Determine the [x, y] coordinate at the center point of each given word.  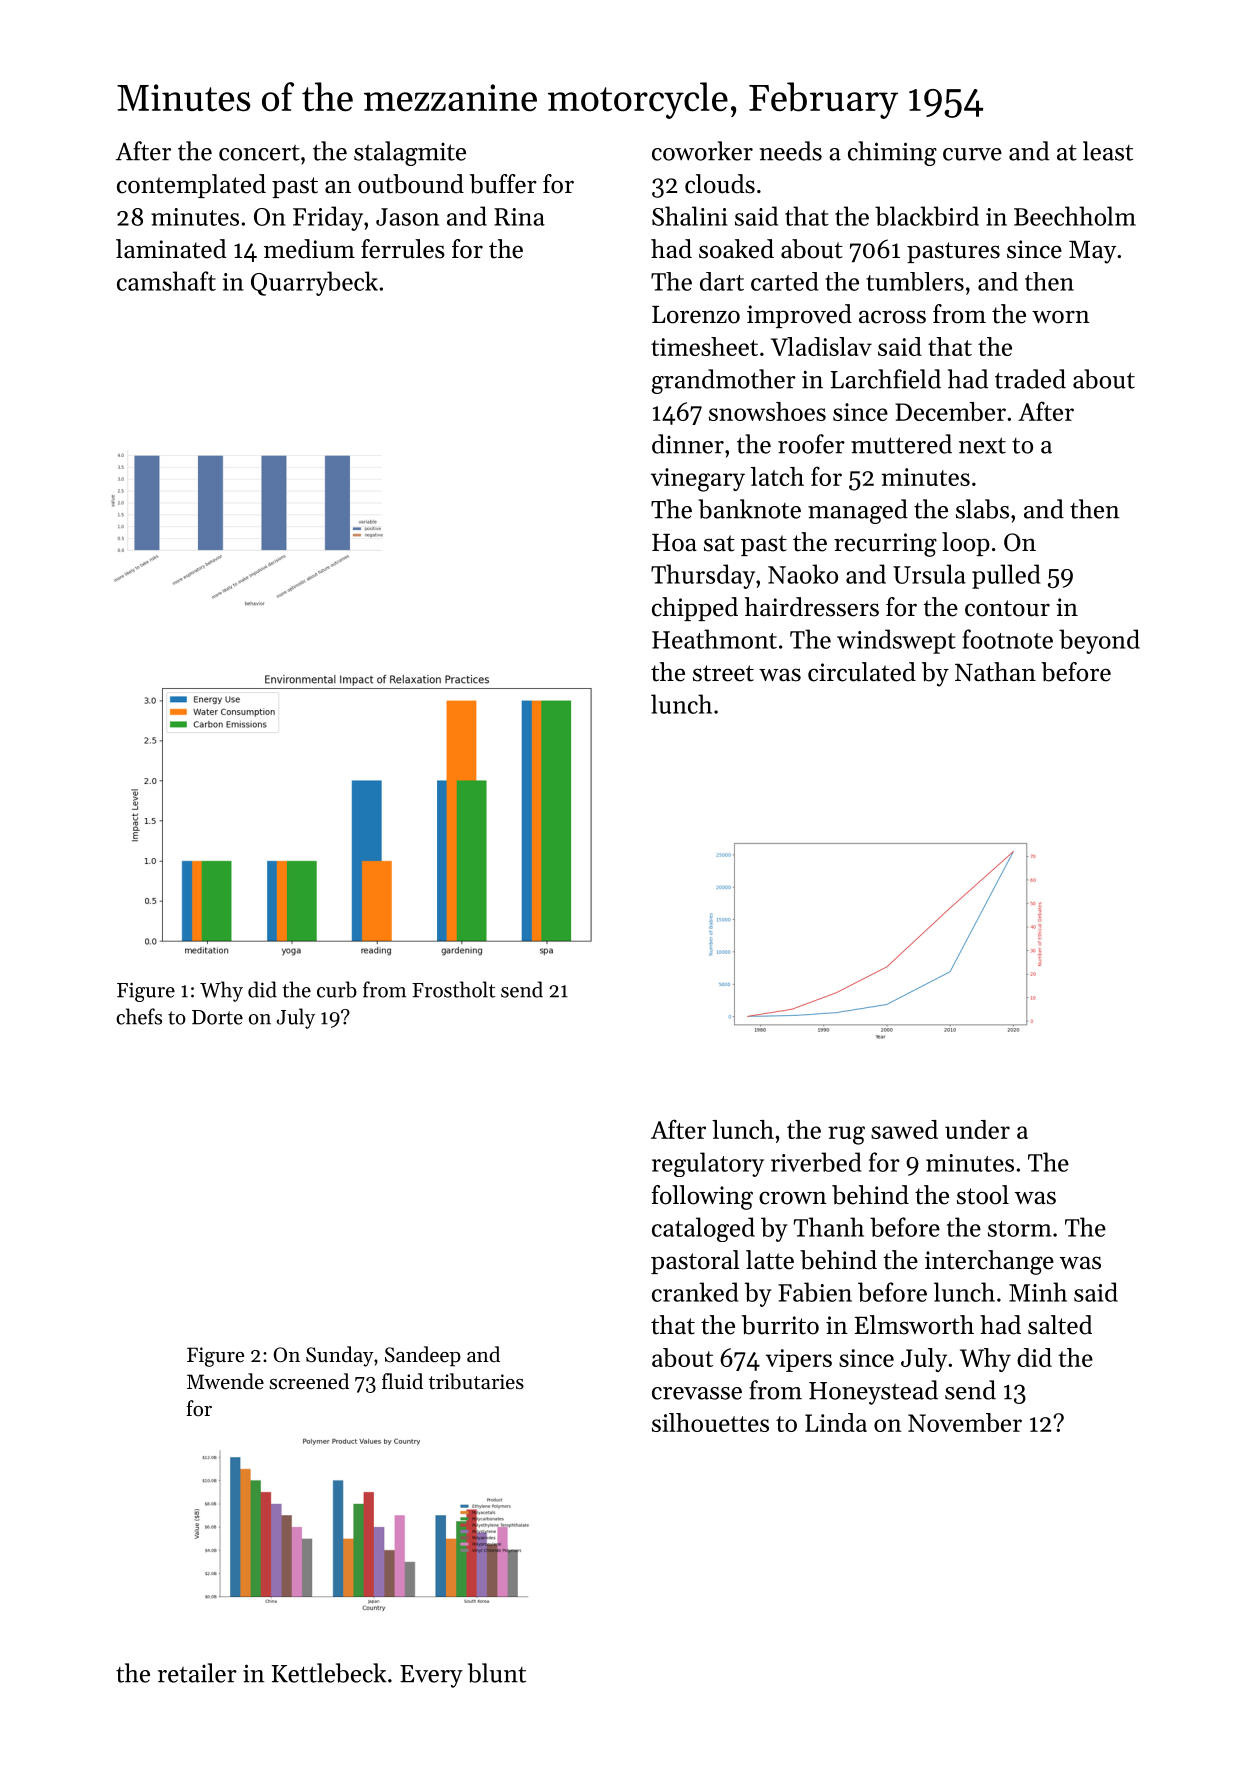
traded [1030, 379]
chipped [695, 609]
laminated [171, 249]
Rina [519, 217]
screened [309, 1381]
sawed [904, 1129]
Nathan [995, 672]
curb [337, 989]
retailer [197, 1673]
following [702, 1197]
